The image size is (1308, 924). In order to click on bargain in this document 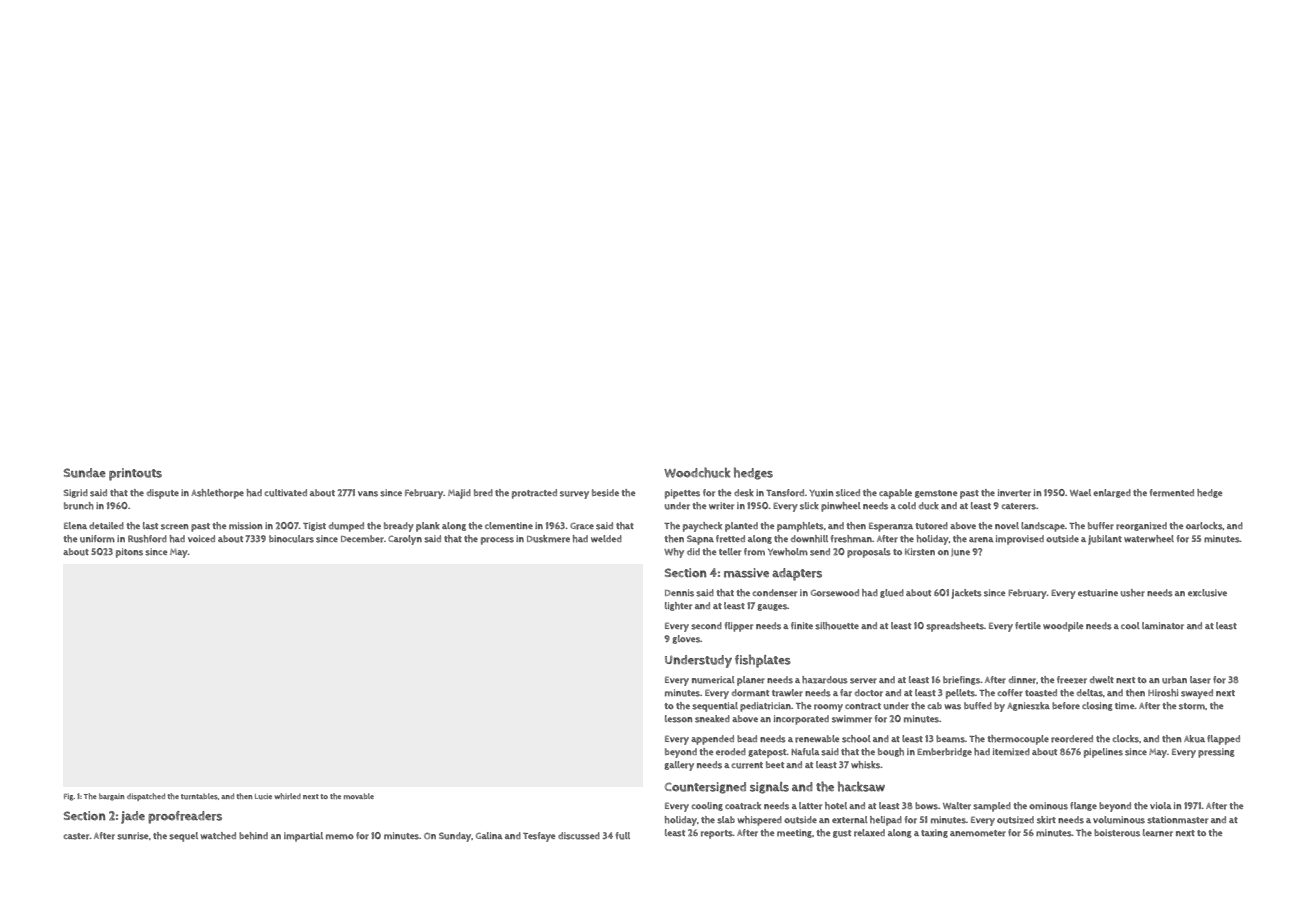, I will do `click(112, 797)`.
